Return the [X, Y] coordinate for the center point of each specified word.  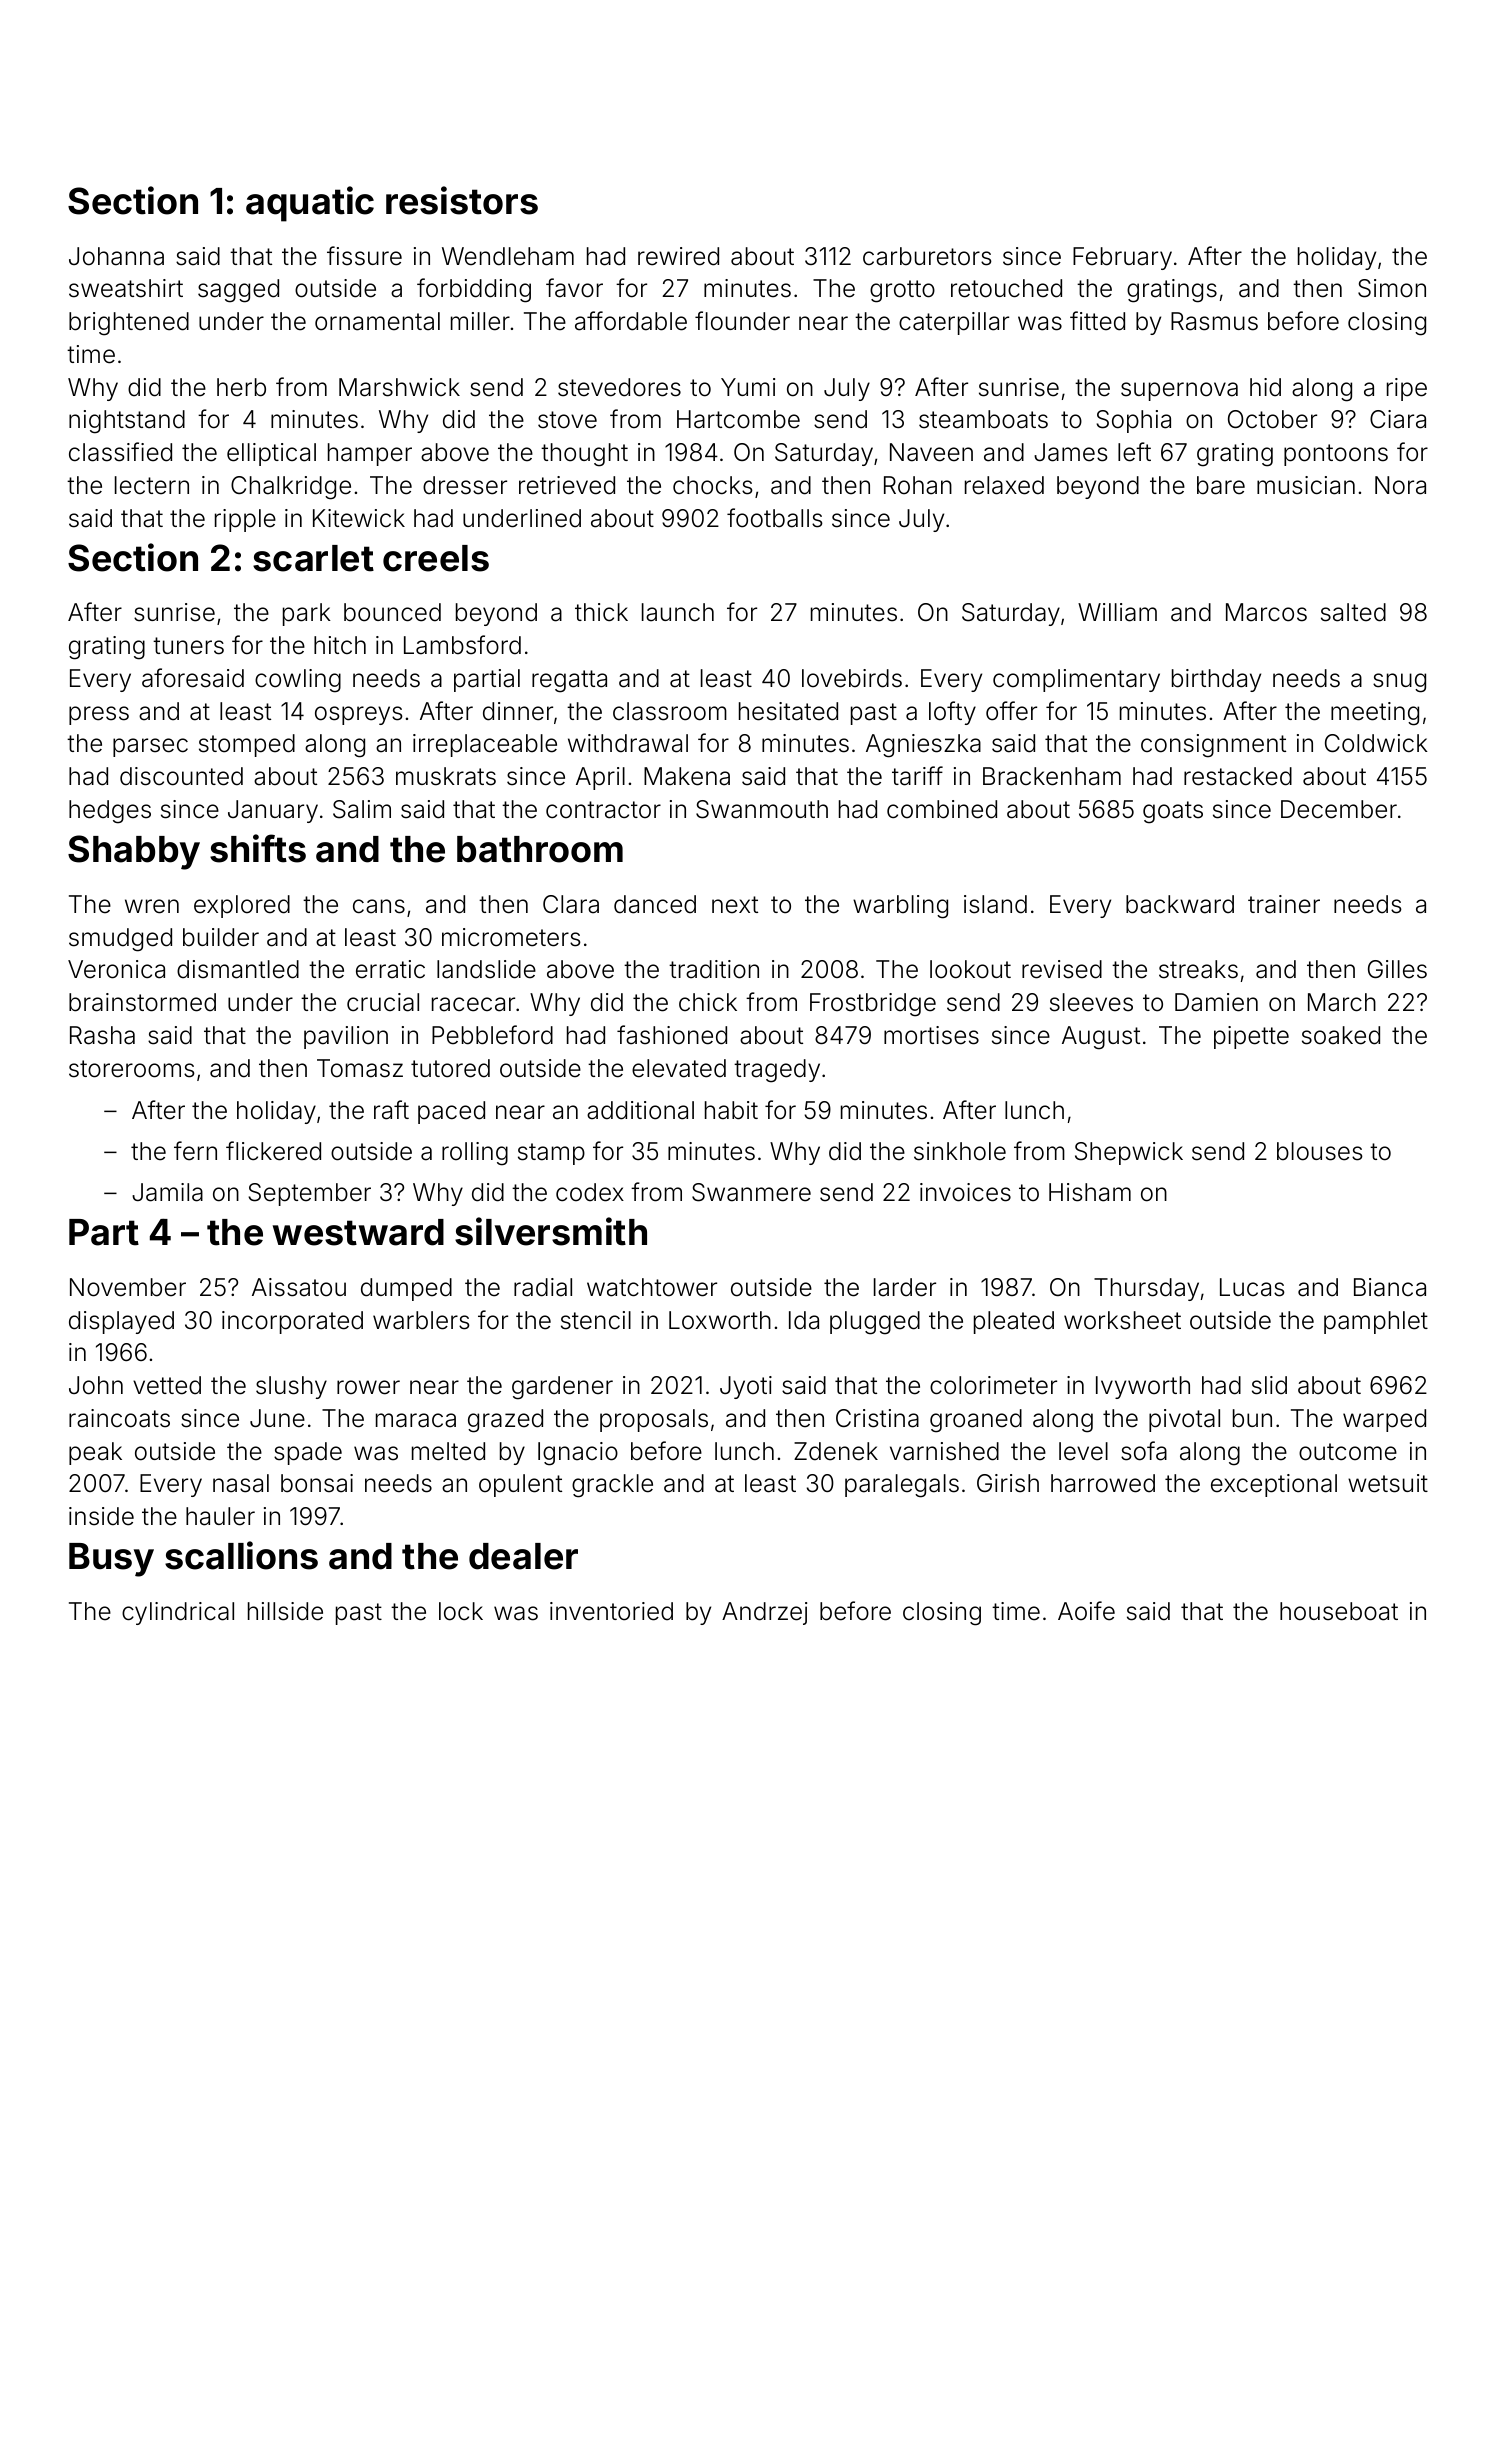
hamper [370, 454]
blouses [1320, 1151]
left [1134, 452]
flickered [273, 1151]
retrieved [567, 485]
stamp [551, 1154]
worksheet [1122, 1320]
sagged [238, 291]
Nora [1400, 485]
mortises [931, 1035]
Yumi [748, 387]
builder [221, 937]
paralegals [902, 1486]
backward [1180, 904]
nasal [241, 1483]
